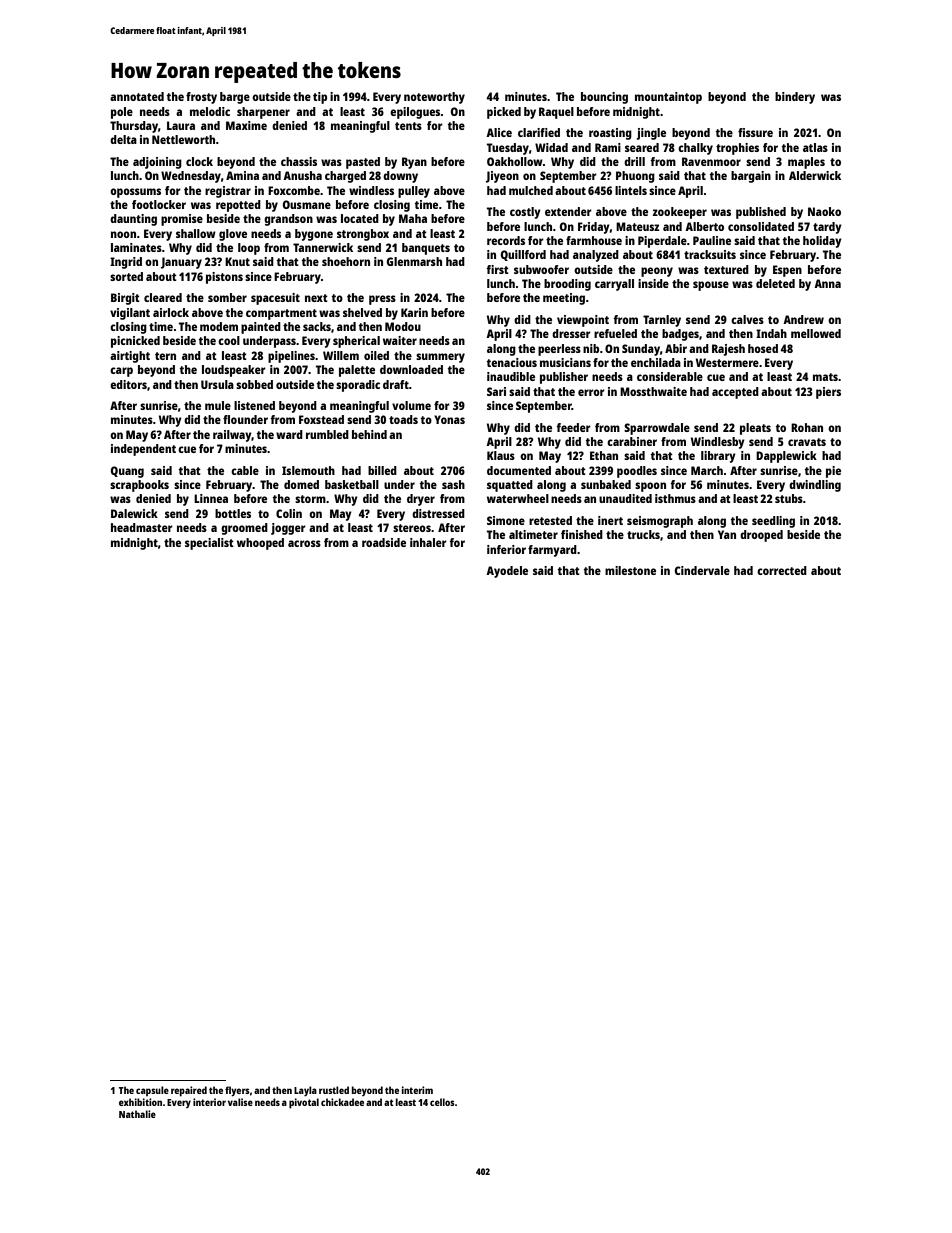 The image size is (952, 1233). What do you see at coordinates (137, 96) in the document?
I see `annotated` at bounding box center [137, 96].
